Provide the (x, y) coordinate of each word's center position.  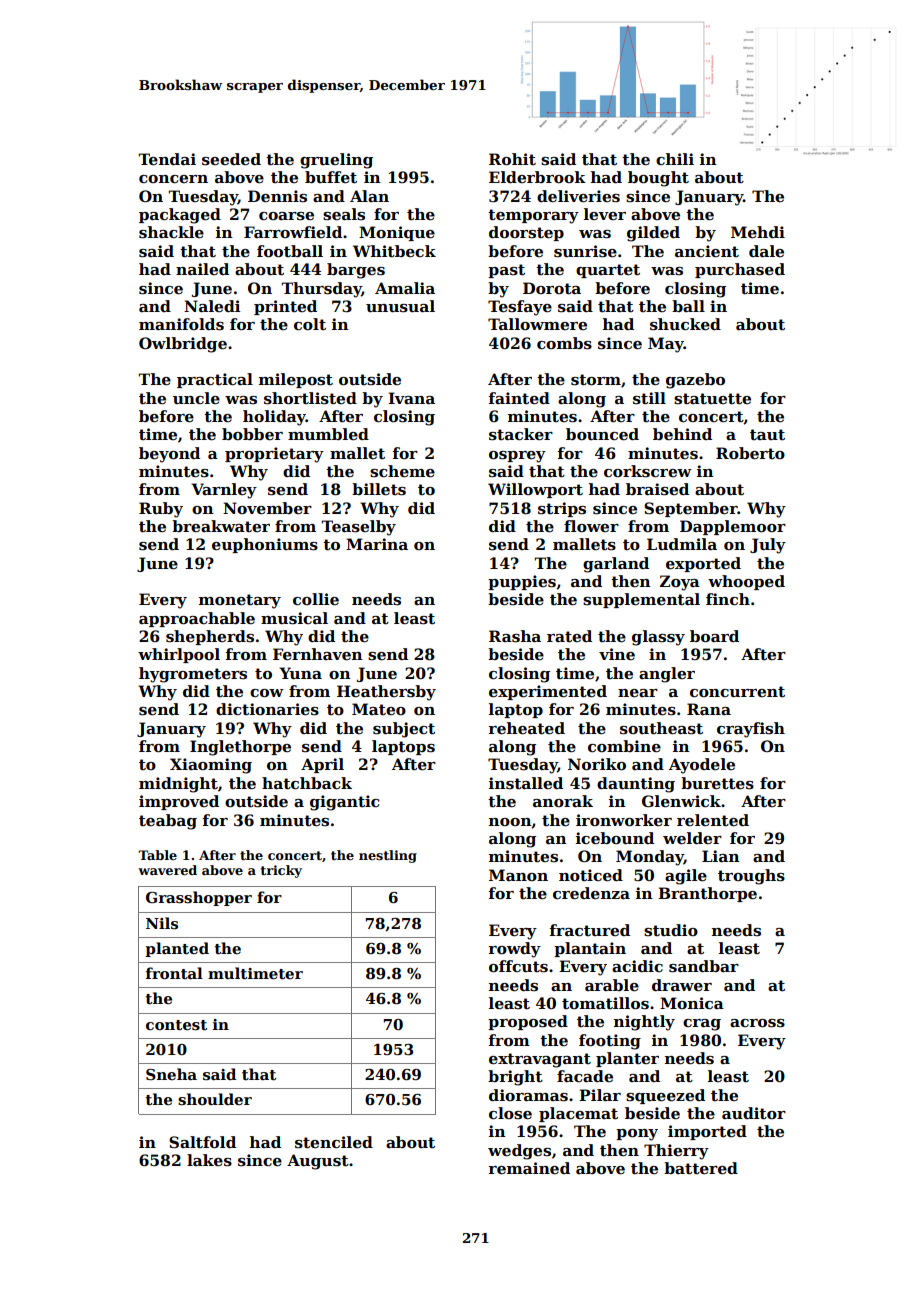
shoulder (215, 1099)
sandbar (704, 966)
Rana (709, 709)
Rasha (515, 636)
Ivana (411, 398)
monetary (240, 601)
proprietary (274, 455)
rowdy (514, 950)
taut (767, 434)
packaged (180, 216)
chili (675, 159)
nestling (388, 856)
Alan (369, 196)
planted (177, 949)
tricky (281, 871)
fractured (589, 930)
